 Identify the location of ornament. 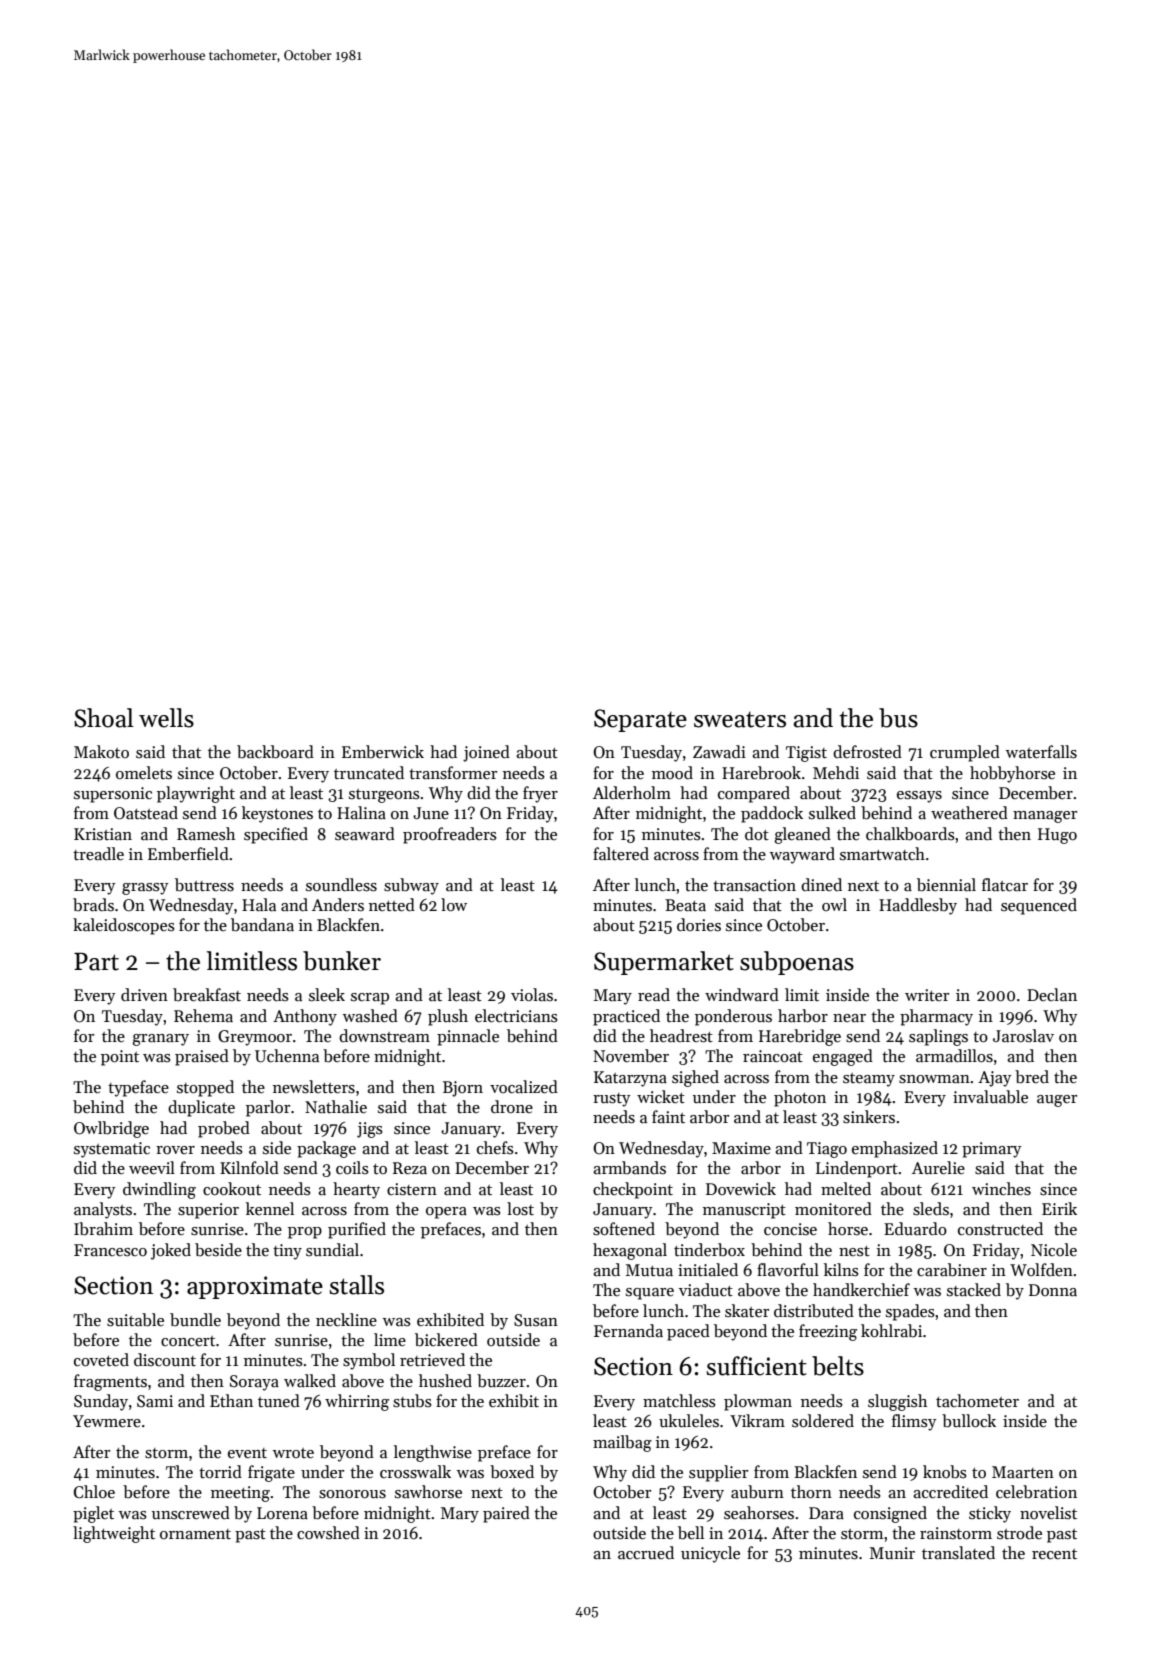
(195, 1534).
